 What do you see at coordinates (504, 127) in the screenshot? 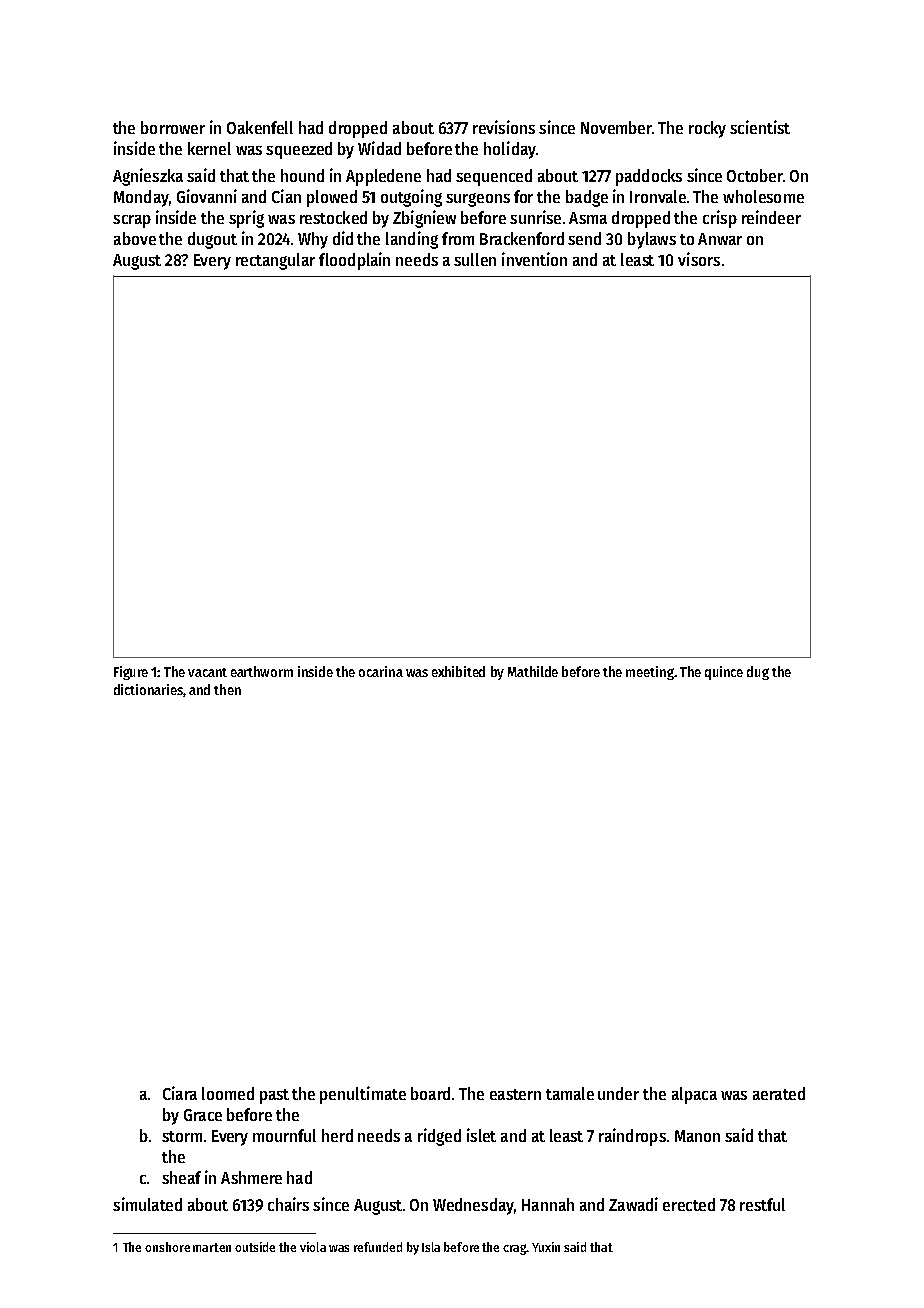
I see `revisions` at bounding box center [504, 127].
